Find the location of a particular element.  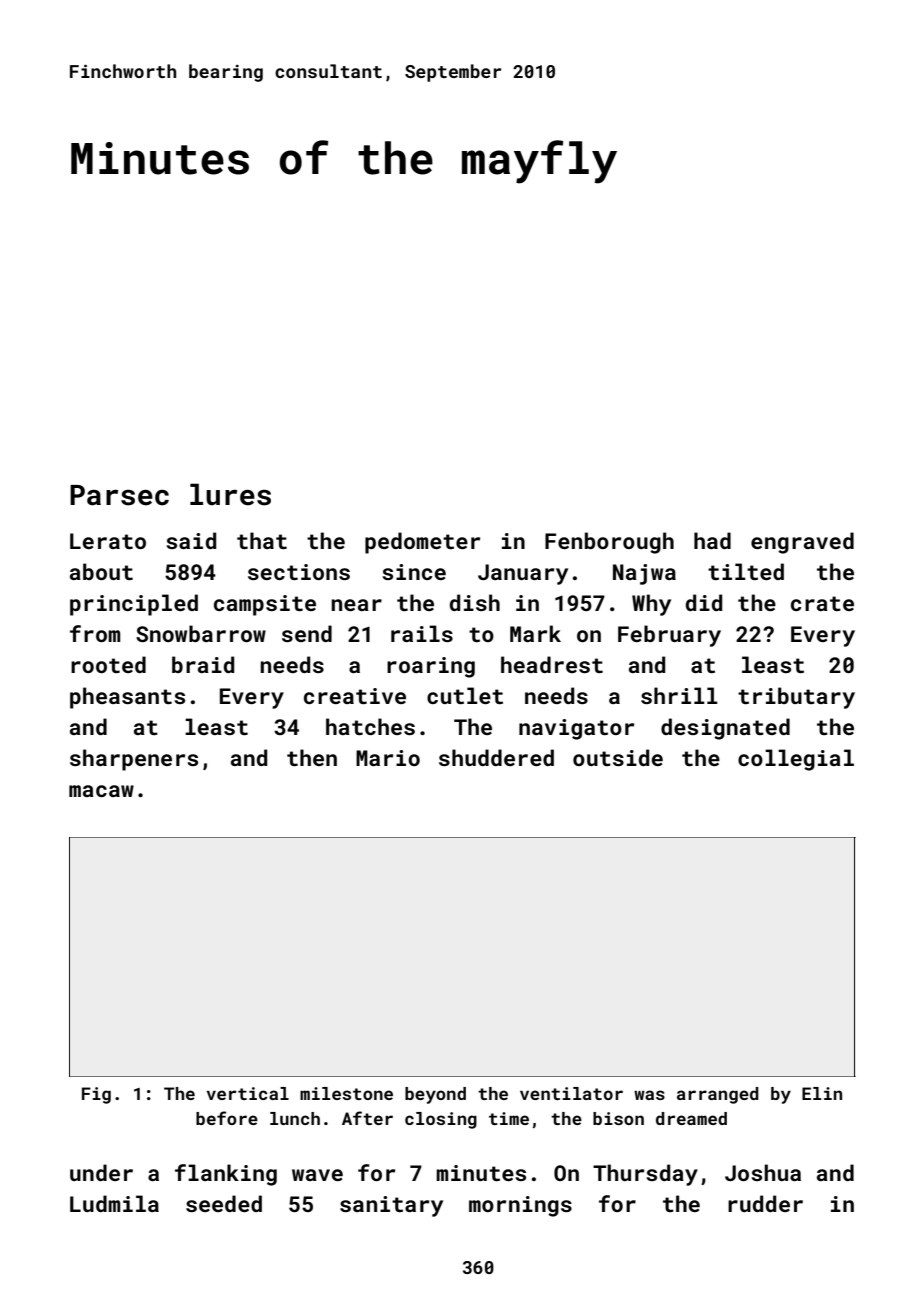

beyond is located at coordinates (435, 1095).
